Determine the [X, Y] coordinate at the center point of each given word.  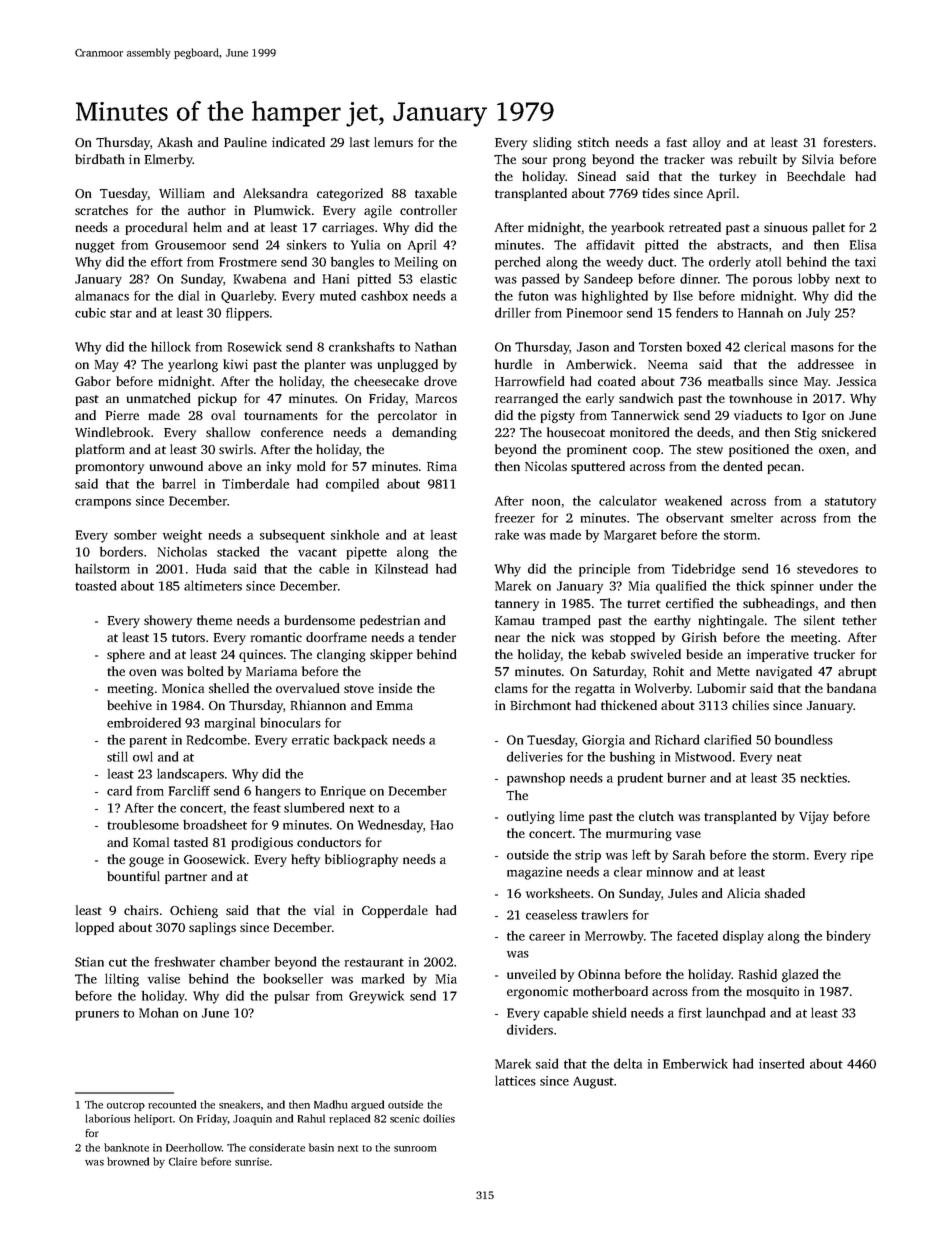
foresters [848, 142]
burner [686, 778]
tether [859, 620]
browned [128, 1161]
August [593, 1082]
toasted [95, 585]
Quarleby [248, 297]
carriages [348, 228]
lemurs [393, 142]
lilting [122, 980]
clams [511, 688]
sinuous [786, 227]
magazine [534, 873]
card [119, 790]
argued [367, 1105]
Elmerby [169, 160]
